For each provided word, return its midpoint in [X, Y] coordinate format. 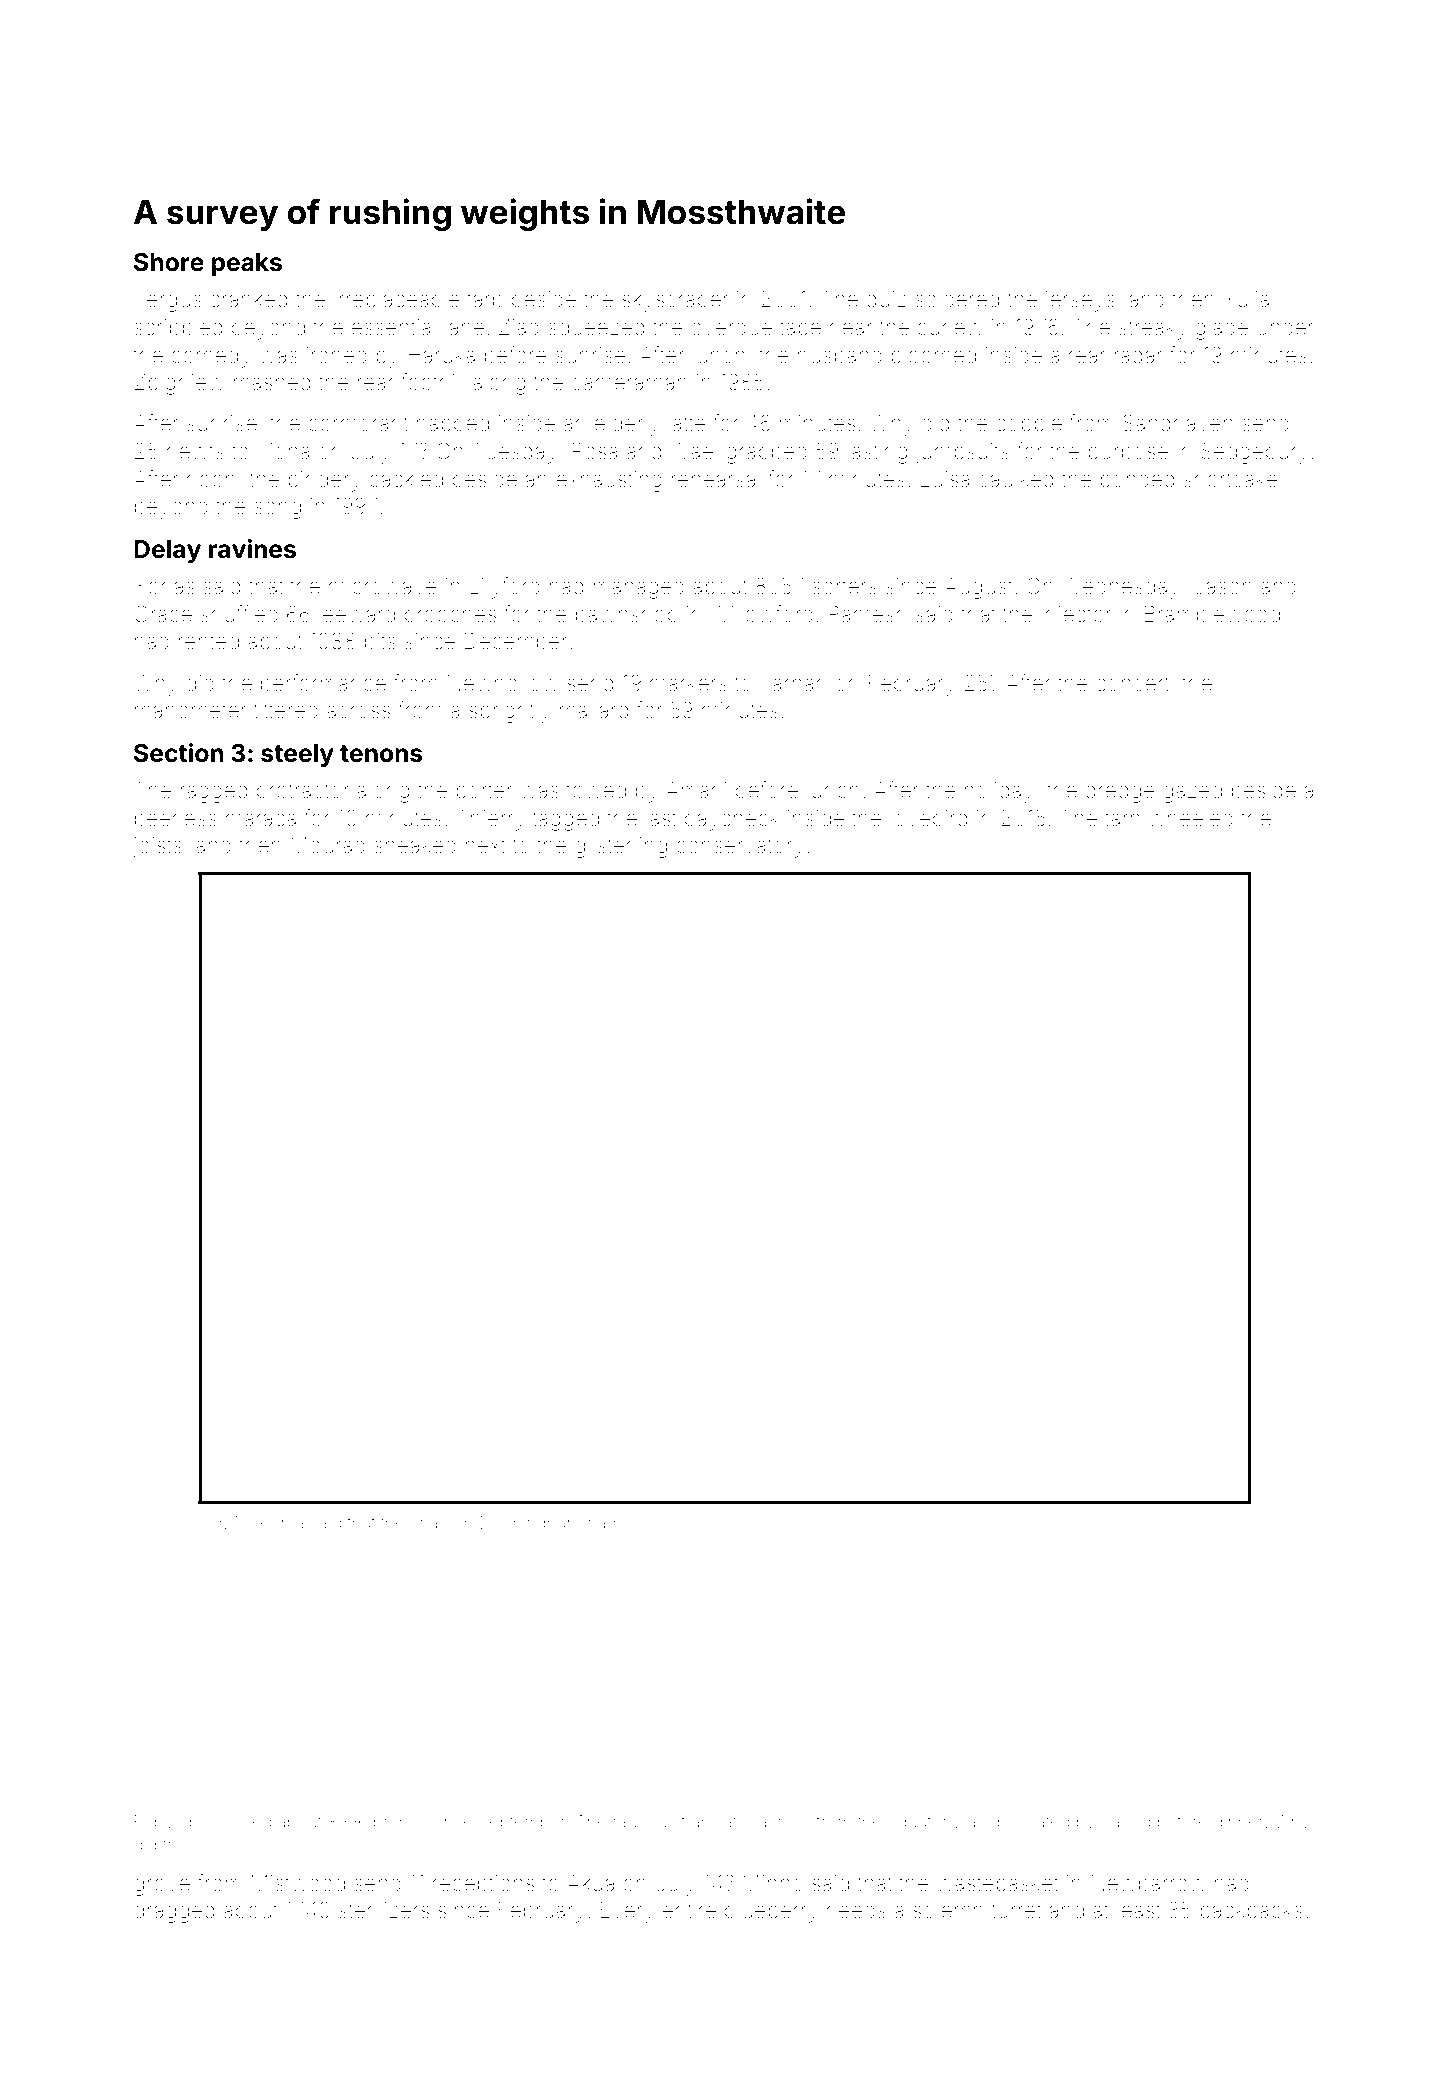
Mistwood [298, 1883]
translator [717, 1822]
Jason [1223, 586]
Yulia [1246, 299]
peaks [247, 264]
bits [380, 641]
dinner [1239, 1821]
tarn [1122, 818]
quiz [886, 301]
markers [688, 683]
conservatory [740, 848]
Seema [277, 1522]
